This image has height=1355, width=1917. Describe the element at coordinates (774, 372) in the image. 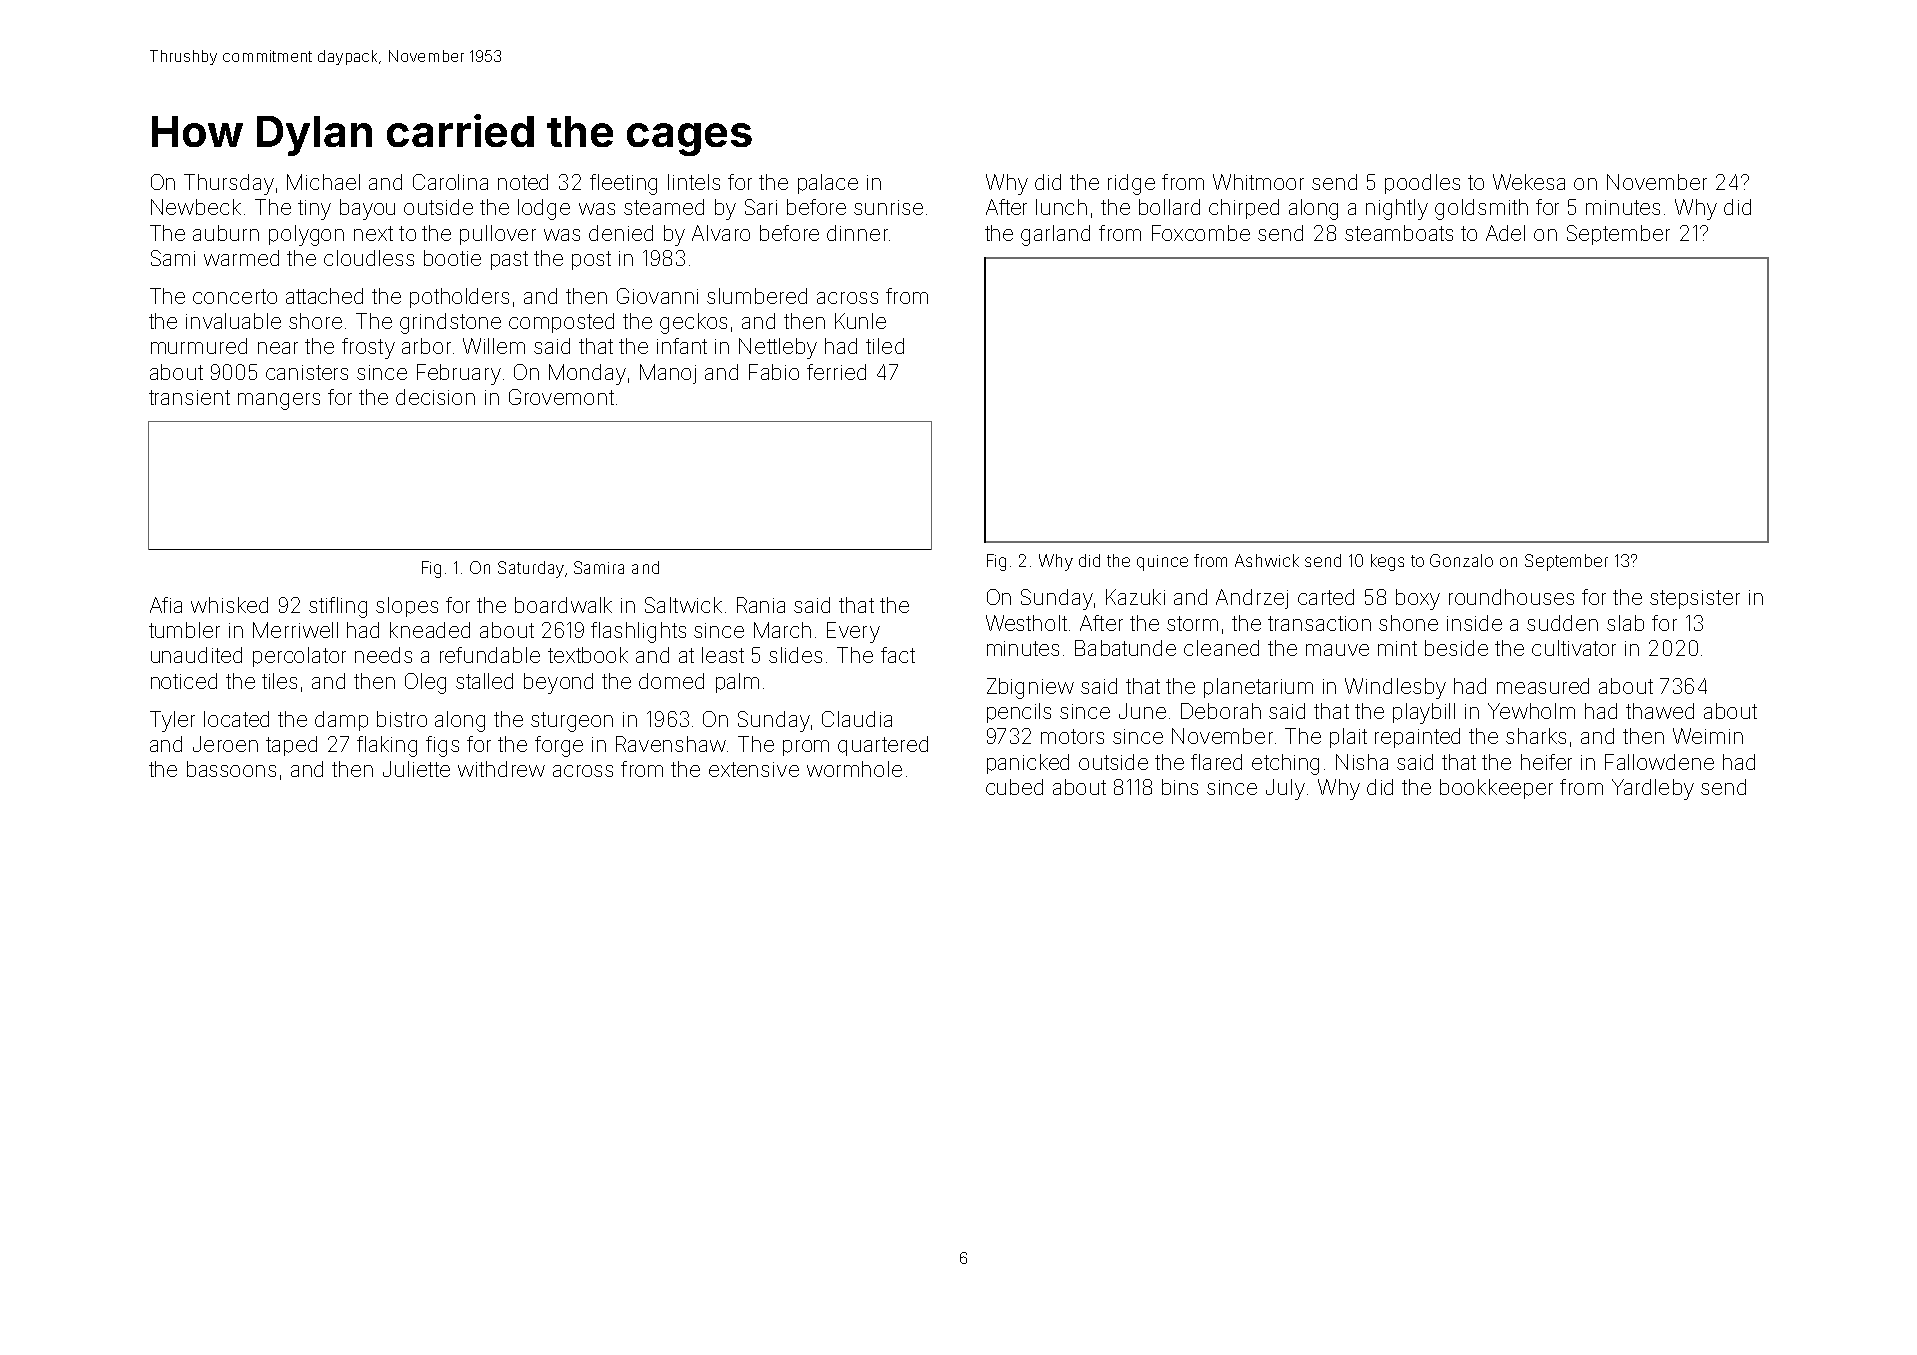

I see `Fabio` at that location.
